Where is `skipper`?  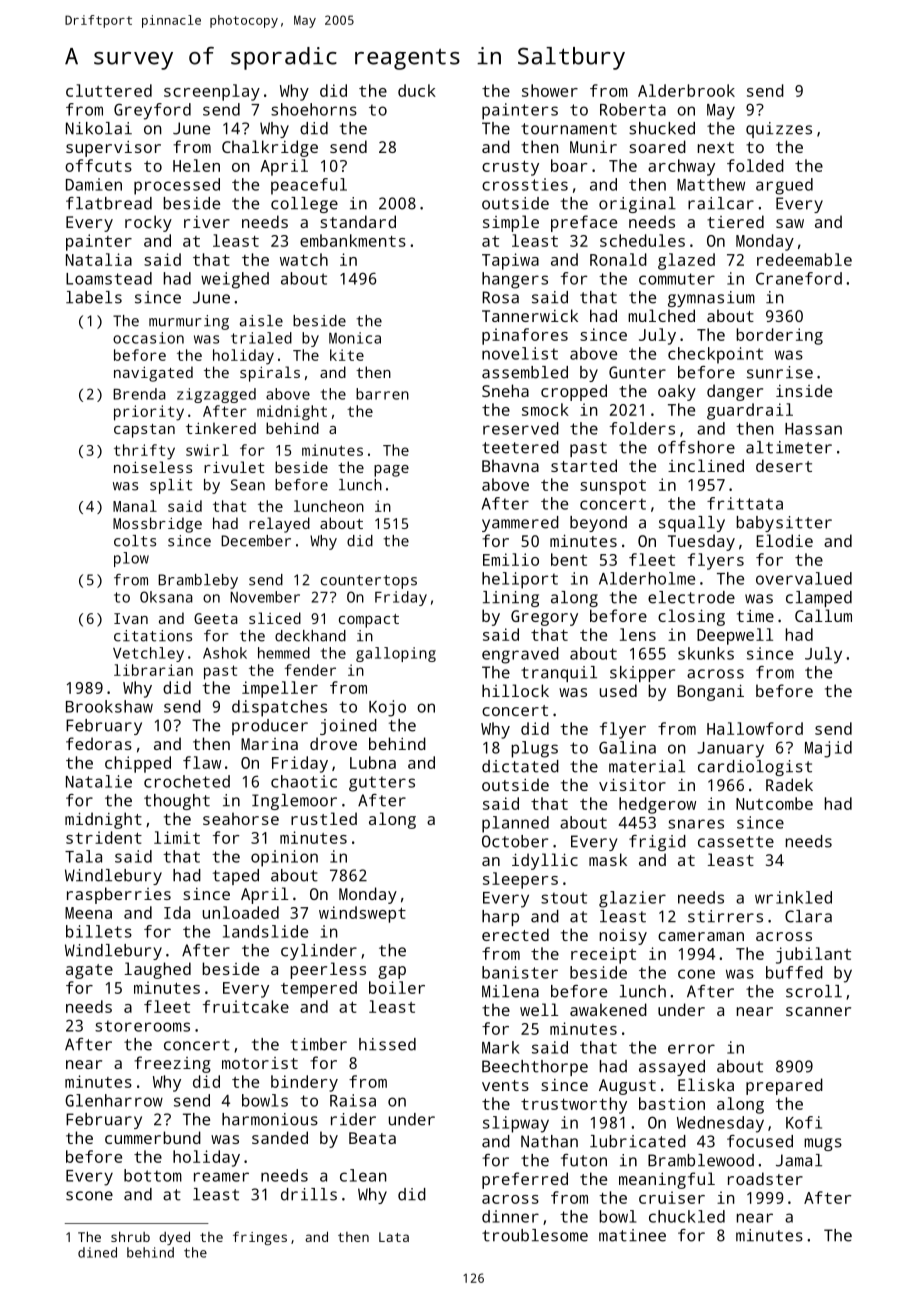
skipper is located at coordinates (642, 674).
